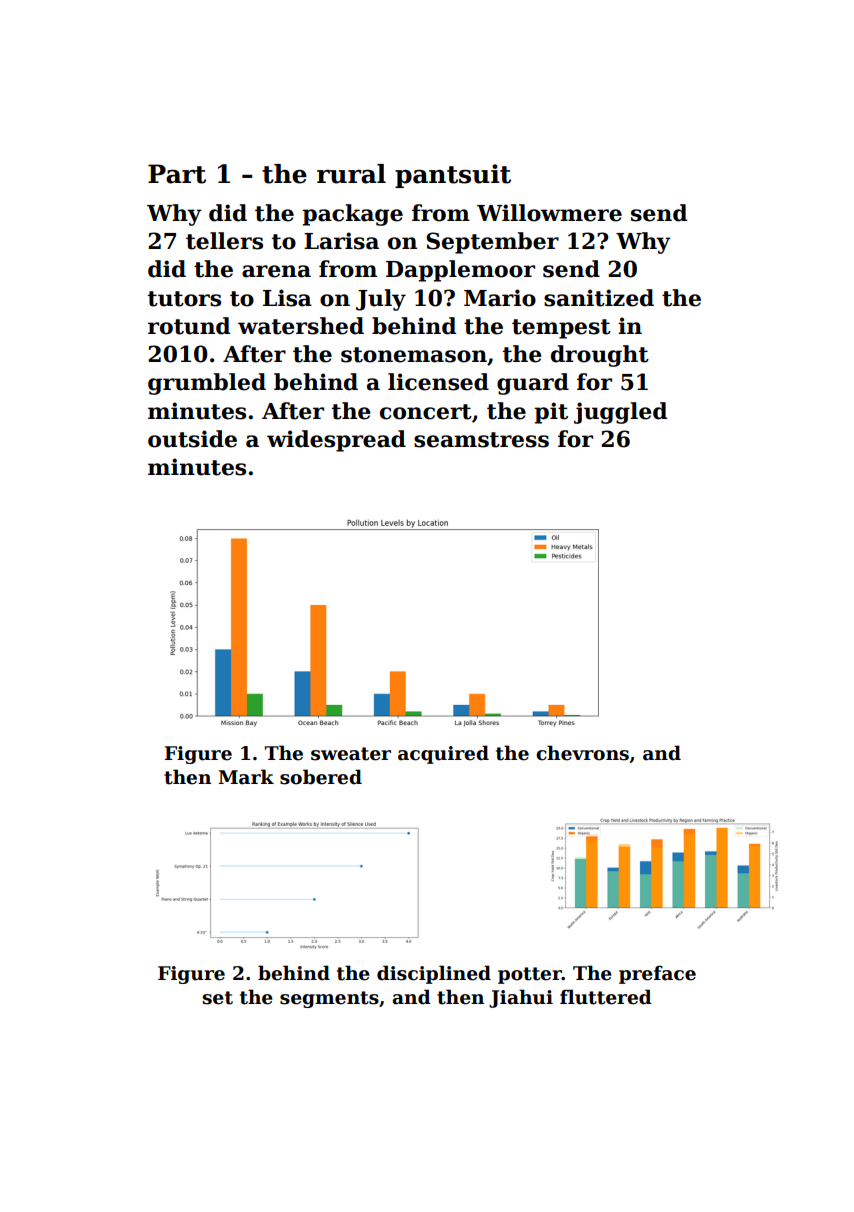 The height and width of the page is (1212, 854). What do you see at coordinates (551, 413) in the page?
I see `pit` at bounding box center [551, 413].
